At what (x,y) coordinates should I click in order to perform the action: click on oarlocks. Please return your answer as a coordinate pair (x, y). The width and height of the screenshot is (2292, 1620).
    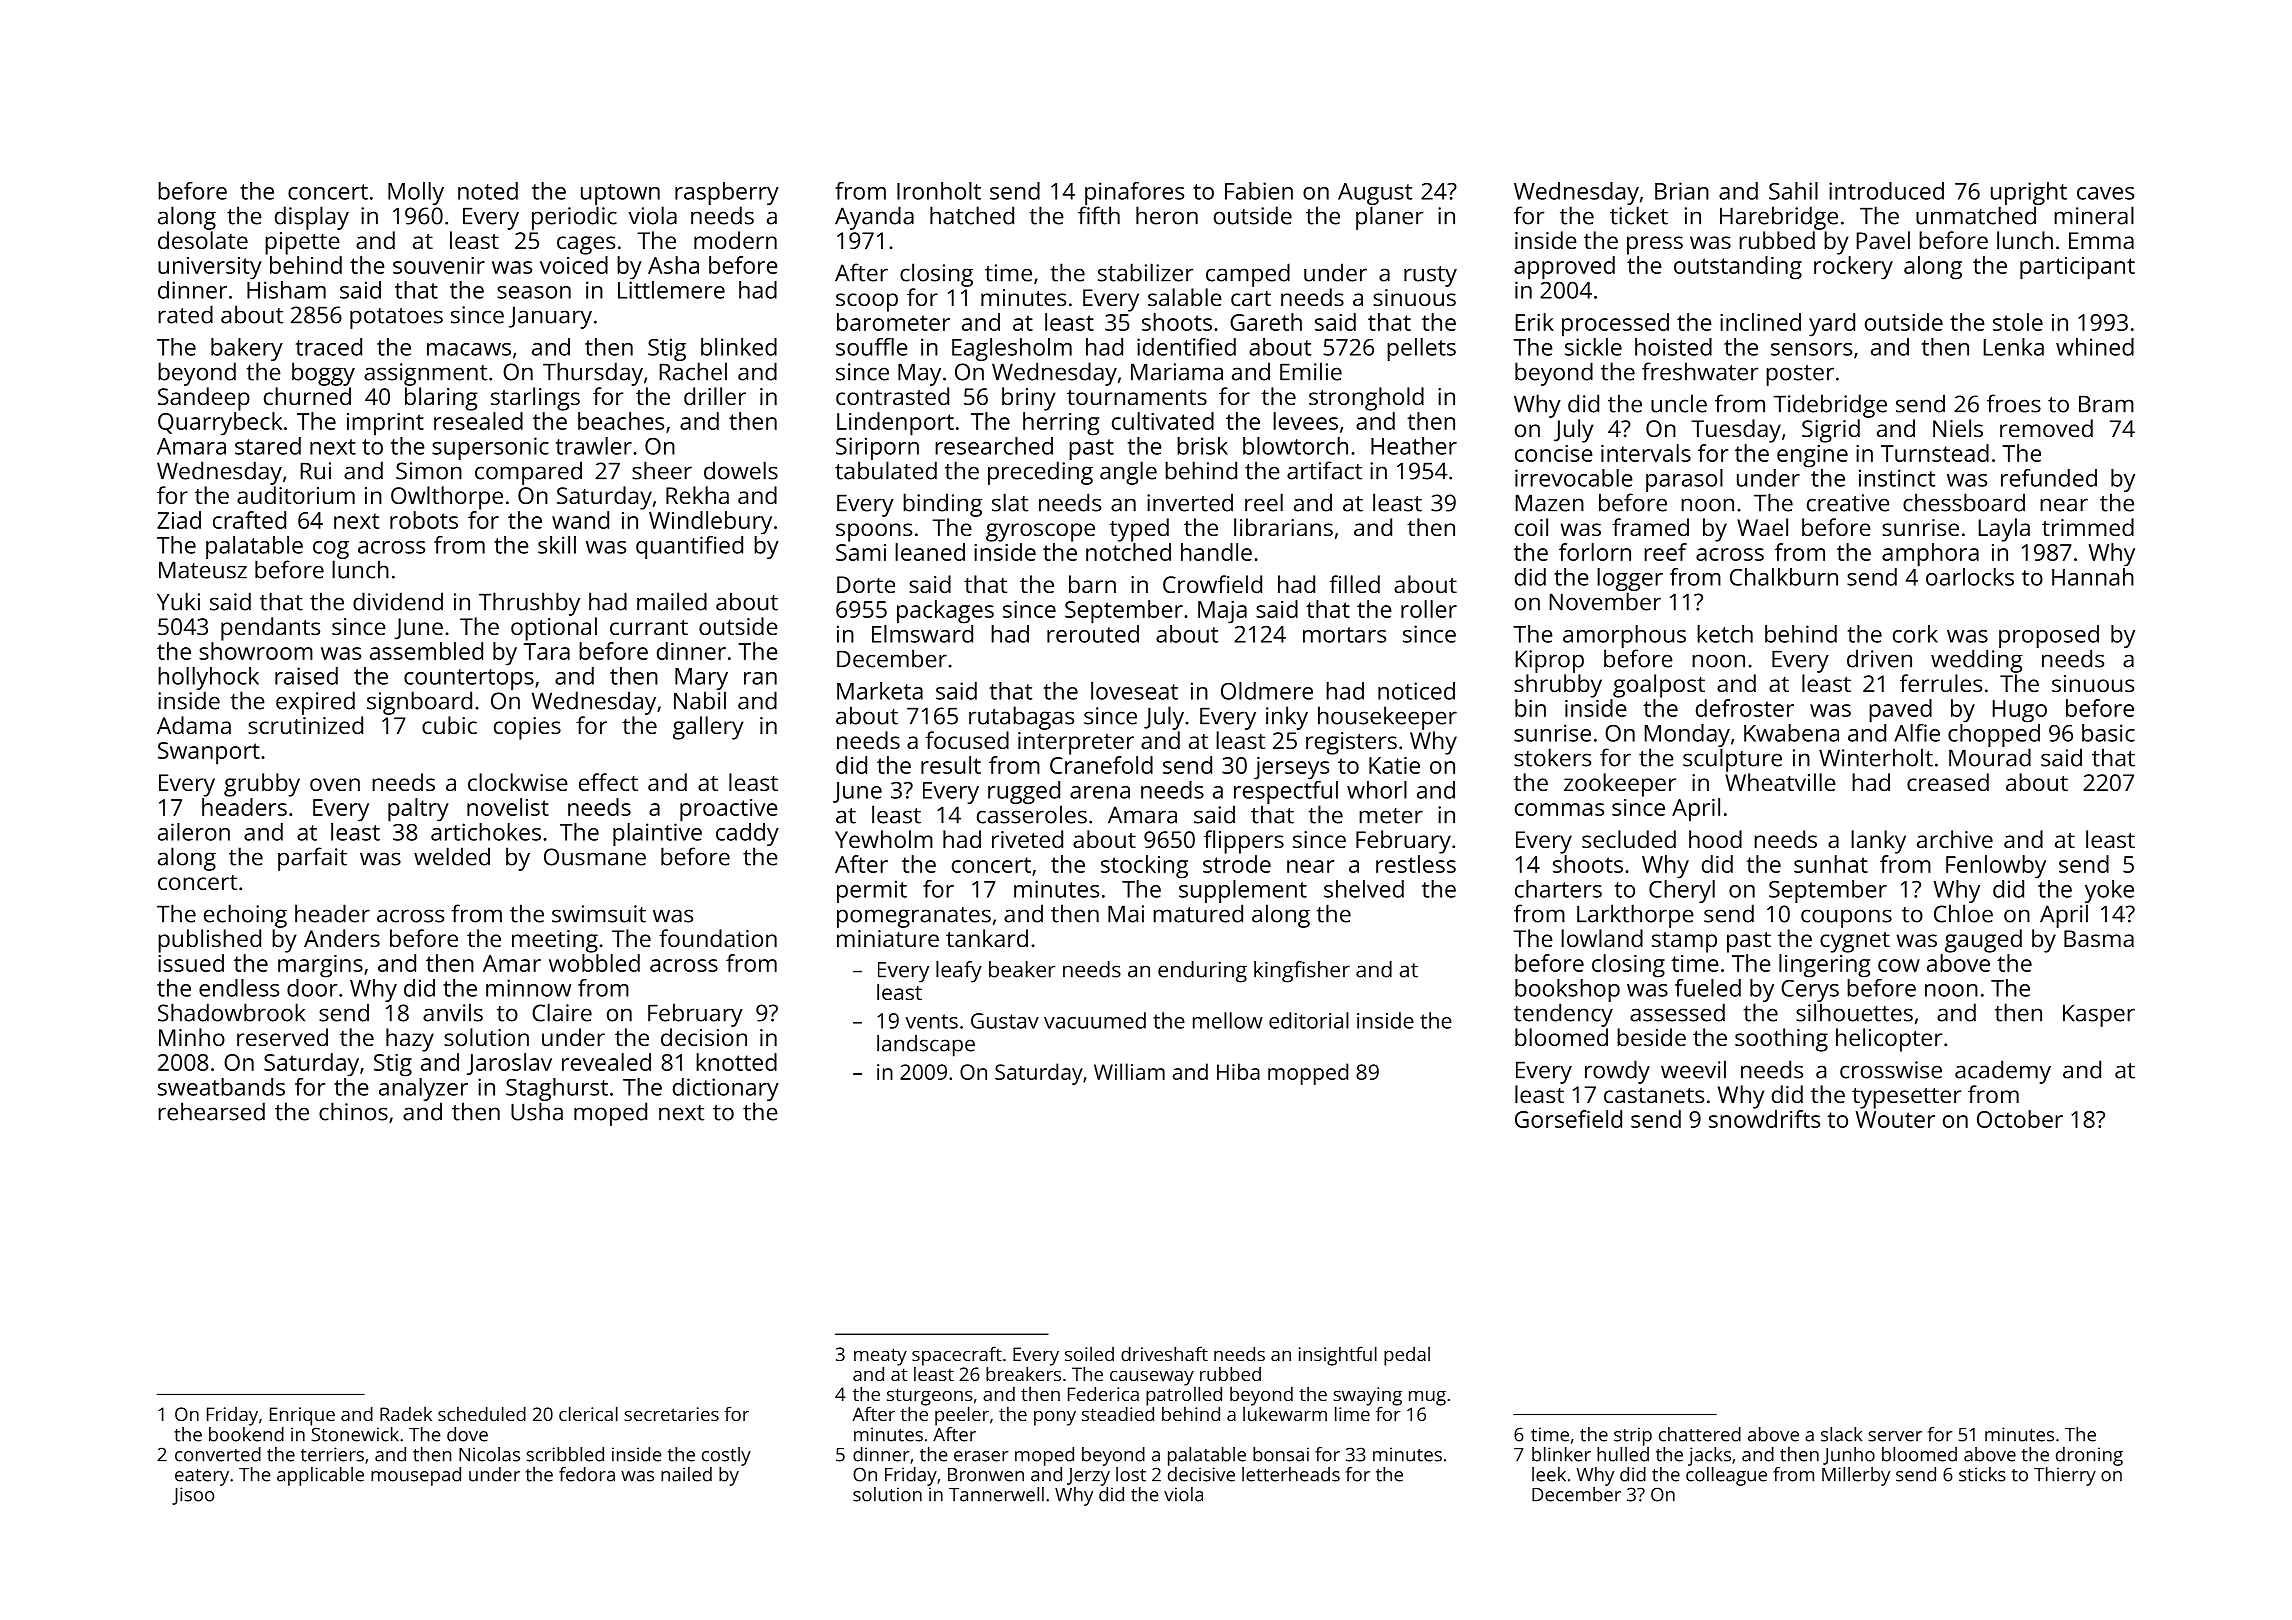
    Looking at the image, I should click on (1970, 577).
